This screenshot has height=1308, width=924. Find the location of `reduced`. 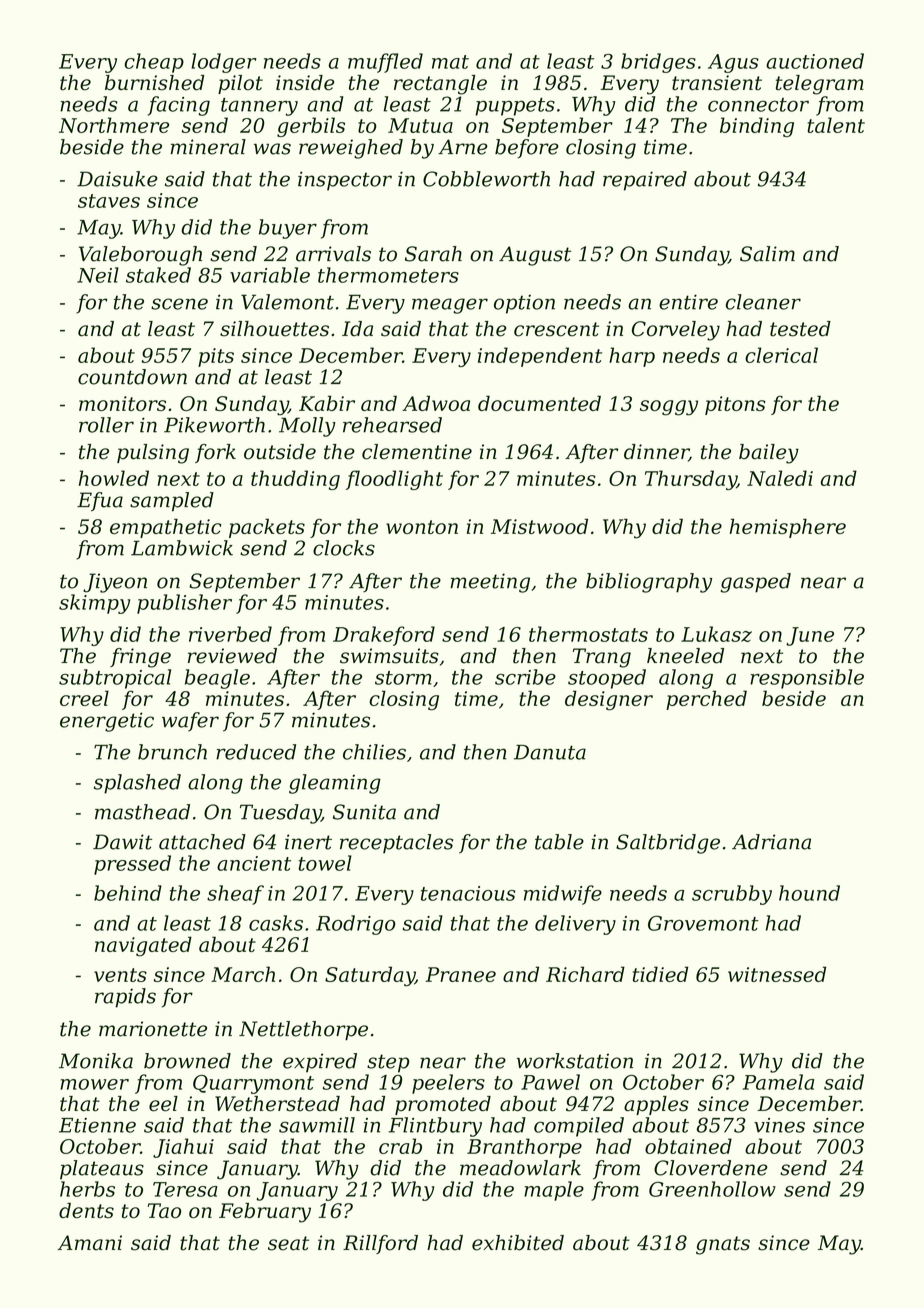

reduced is located at coordinates (256, 752).
